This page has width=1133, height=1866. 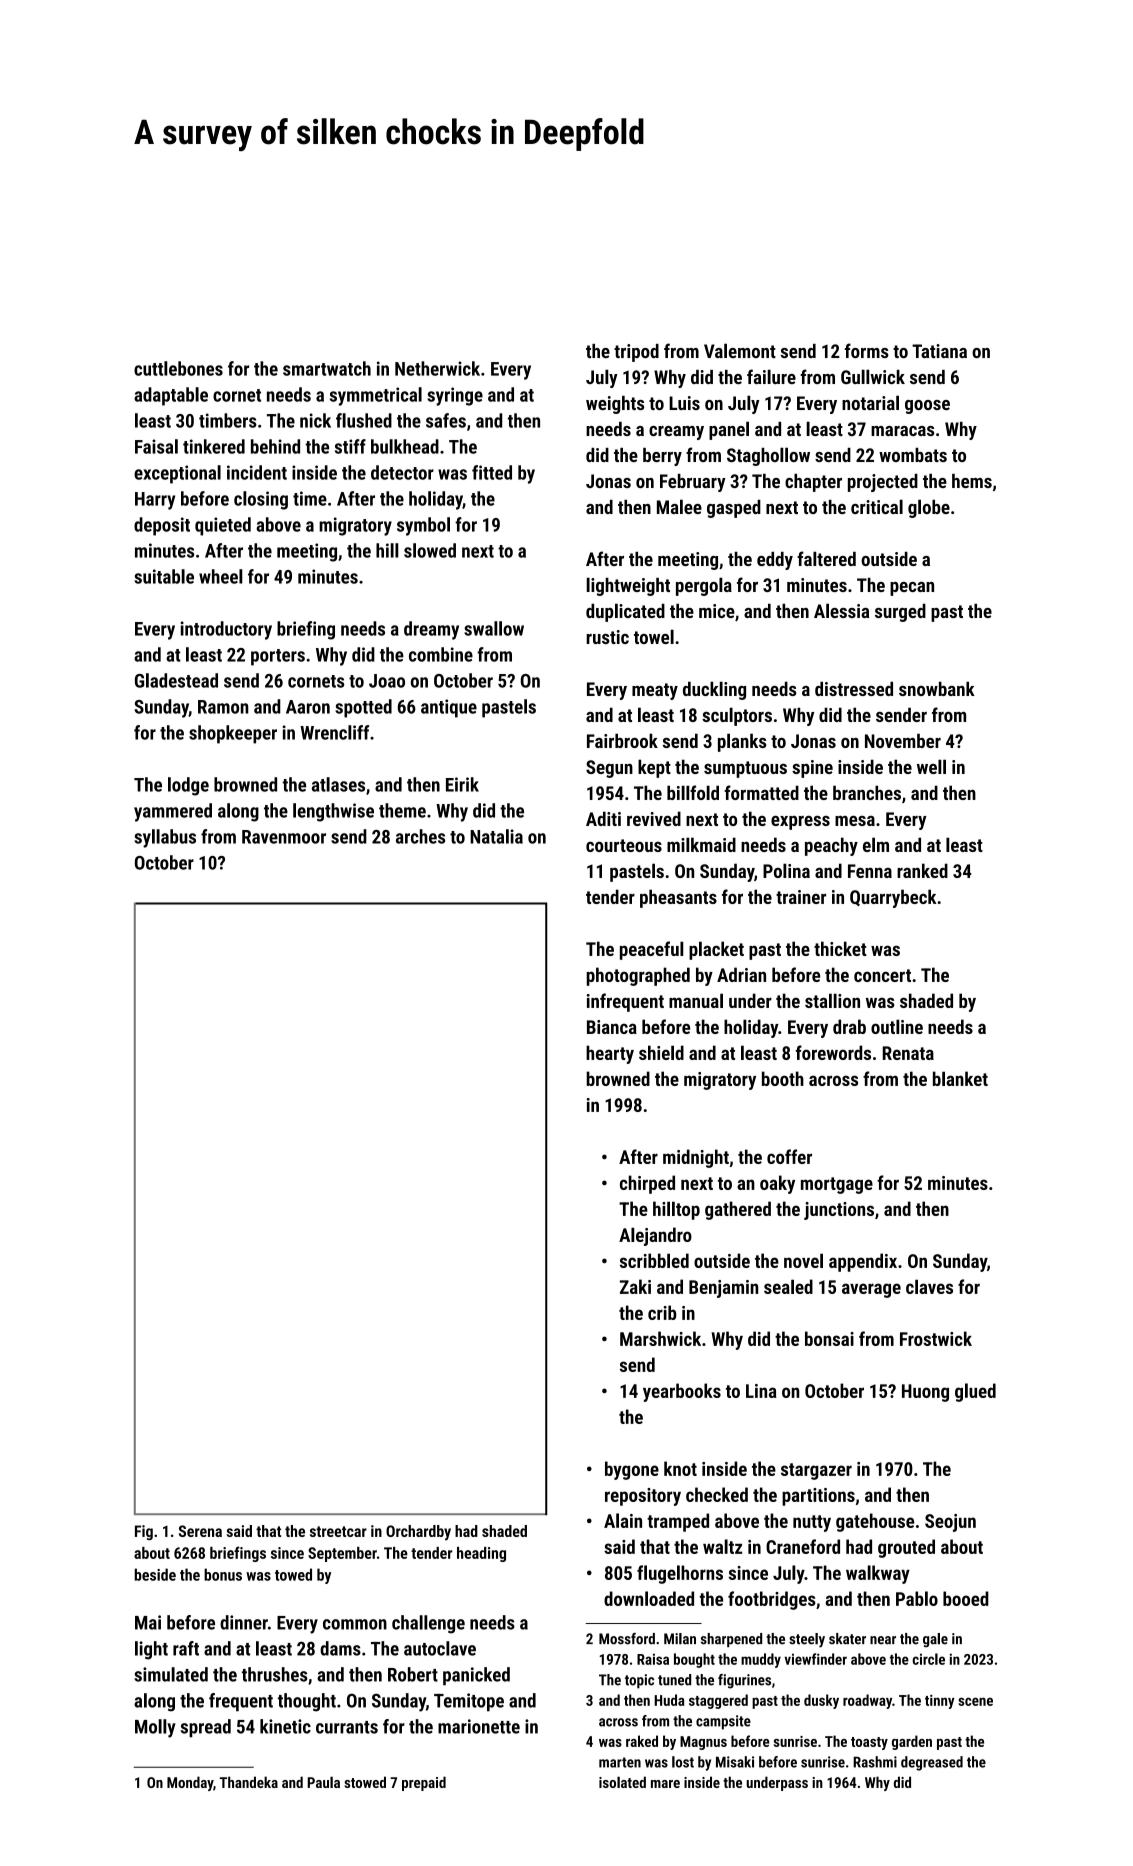 What do you see at coordinates (665, 1784) in the page?
I see `mare` at bounding box center [665, 1784].
